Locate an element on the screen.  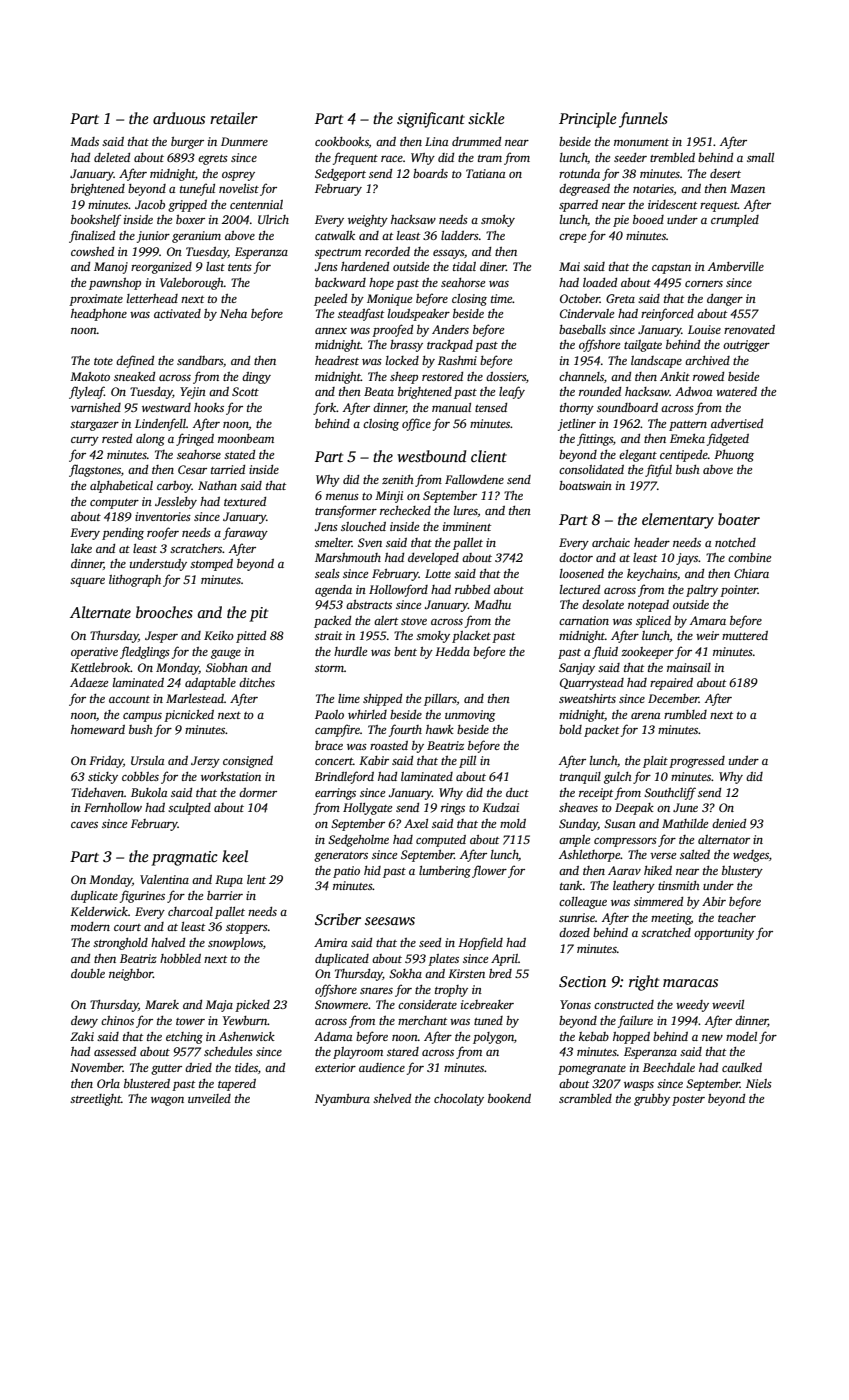
drummed is located at coordinates (476, 141).
